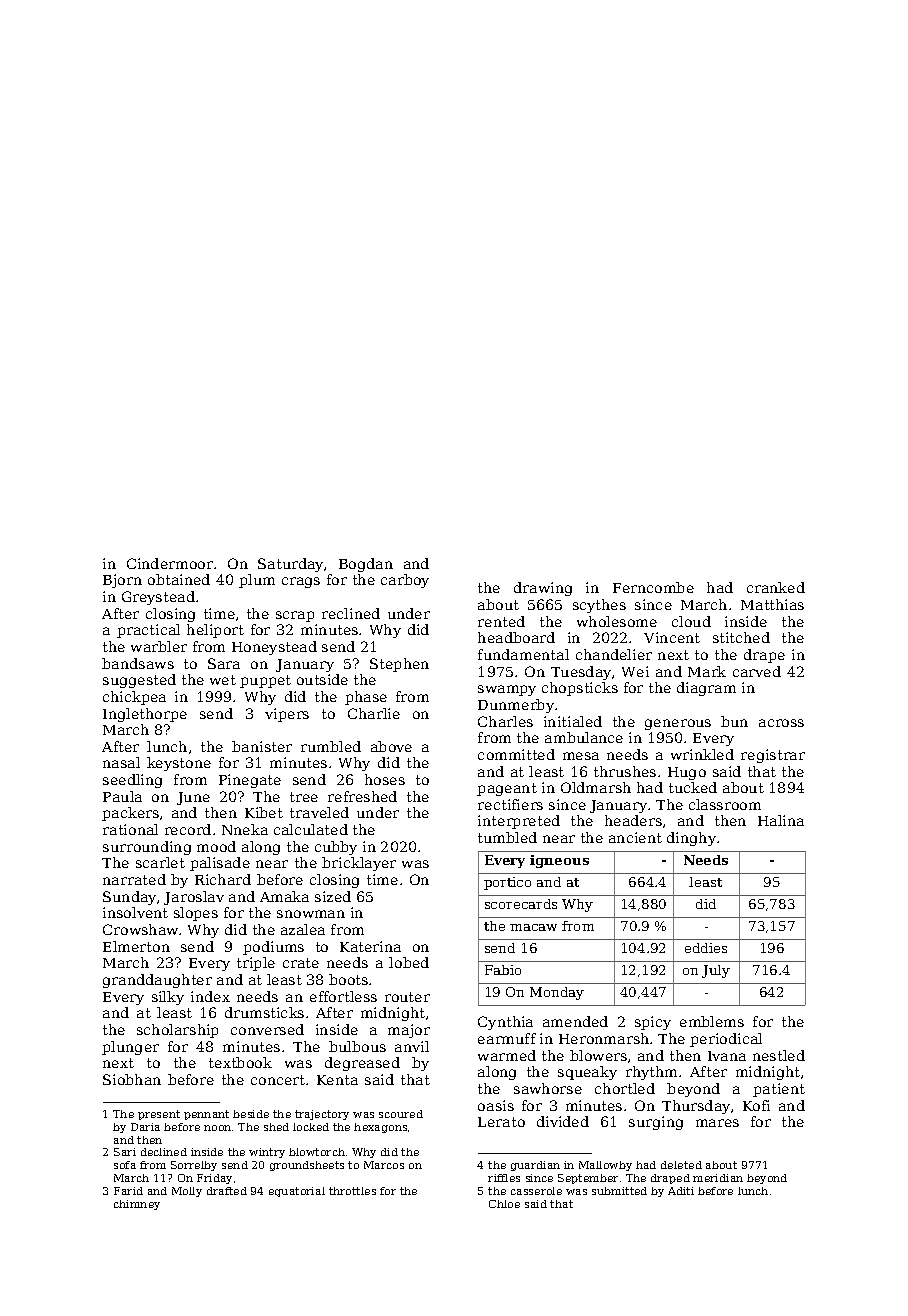  What do you see at coordinates (132, 781) in the screenshot?
I see `seedling` at bounding box center [132, 781].
